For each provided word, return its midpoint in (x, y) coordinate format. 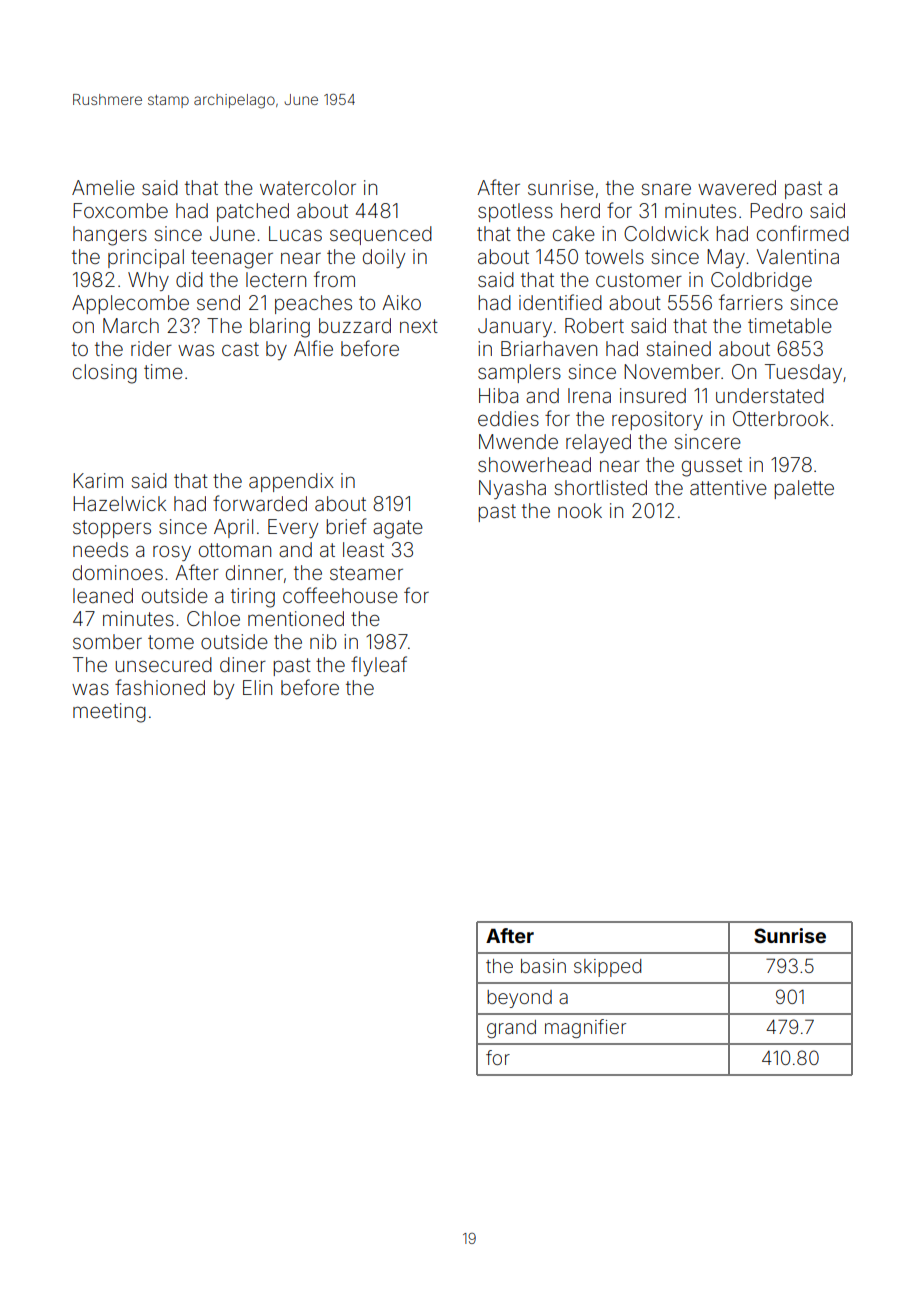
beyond (519, 999)
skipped (607, 968)
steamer (366, 573)
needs (100, 549)
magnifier (585, 1028)
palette (804, 489)
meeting (109, 713)
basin (543, 966)
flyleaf (379, 666)
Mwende (518, 441)
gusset (712, 467)
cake (574, 233)
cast (240, 349)
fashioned (160, 687)
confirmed (803, 233)
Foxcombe (120, 210)
